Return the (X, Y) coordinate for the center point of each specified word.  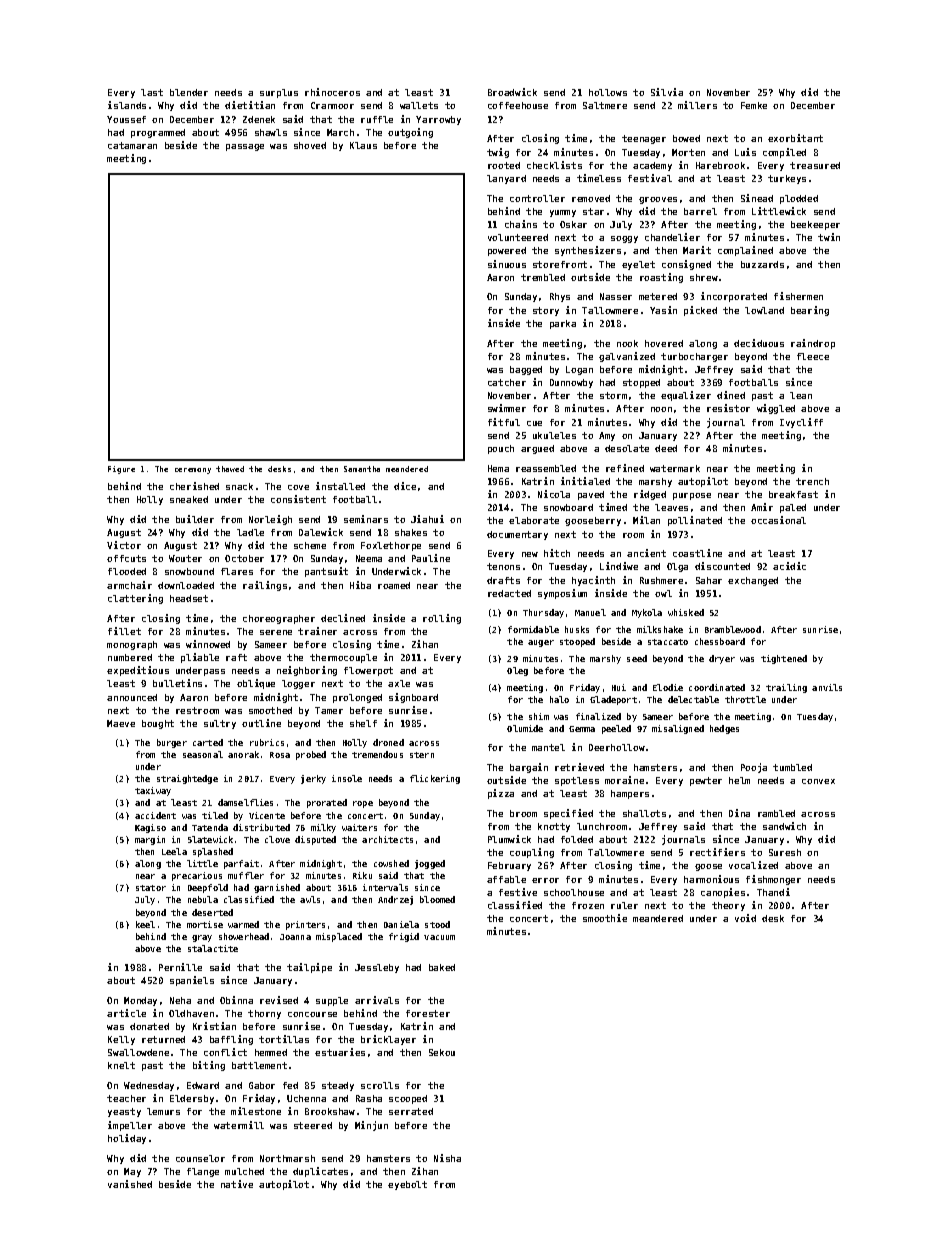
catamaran (132, 145)
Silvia (667, 92)
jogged (430, 864)
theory (728, 906)
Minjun (371, 1126)
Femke (754, 105)
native (237, 1184)
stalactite (213, 948)
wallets (419, 105)
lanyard (506, 179)
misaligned (678, 729)
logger (298, 684)
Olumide (525, 728)
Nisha (447, 1158)
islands (127, 105)
